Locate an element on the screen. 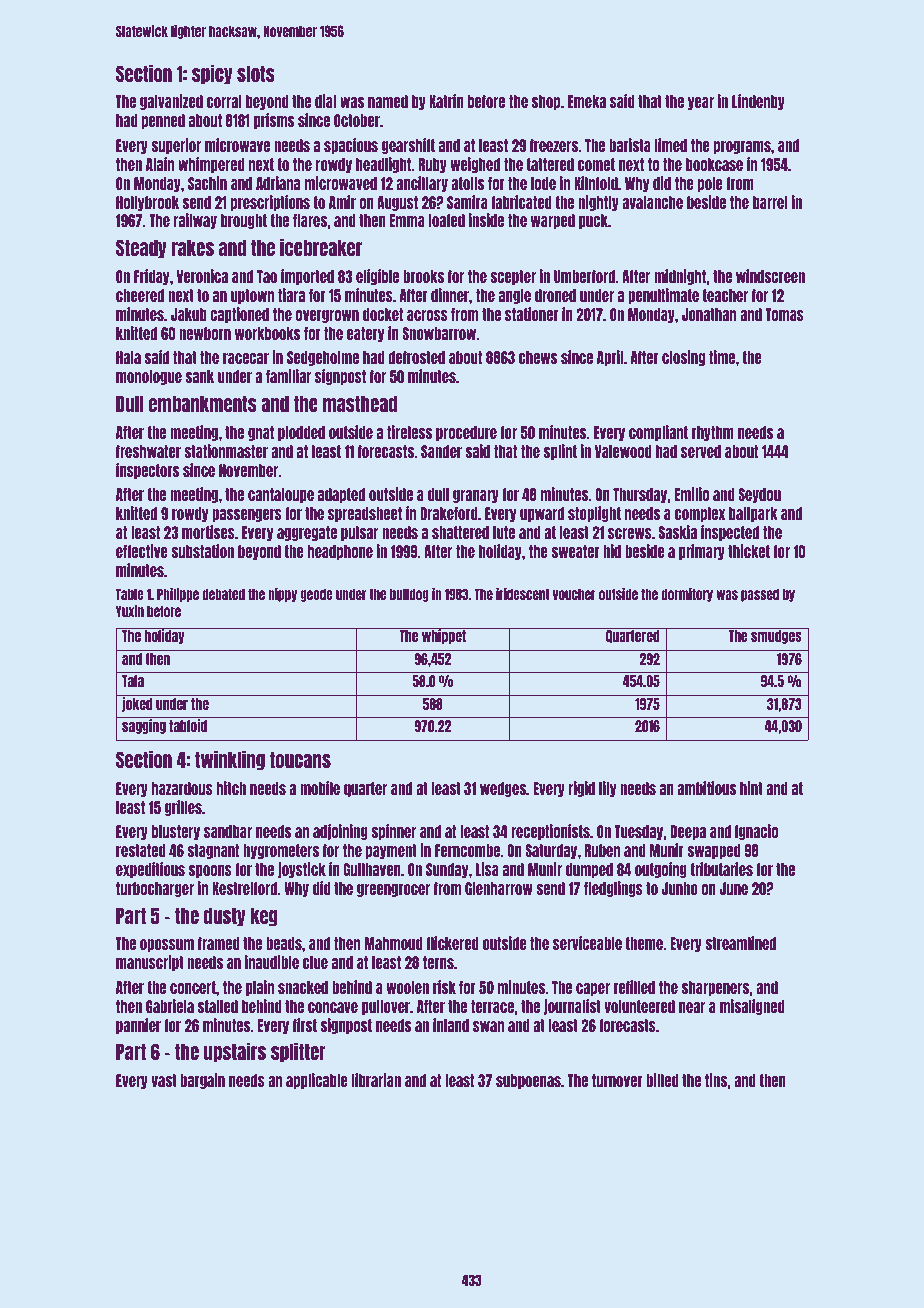 Image resolution: width=924 pixels, height=1308 pixels. vast is located at coordinates (164, 1080).
